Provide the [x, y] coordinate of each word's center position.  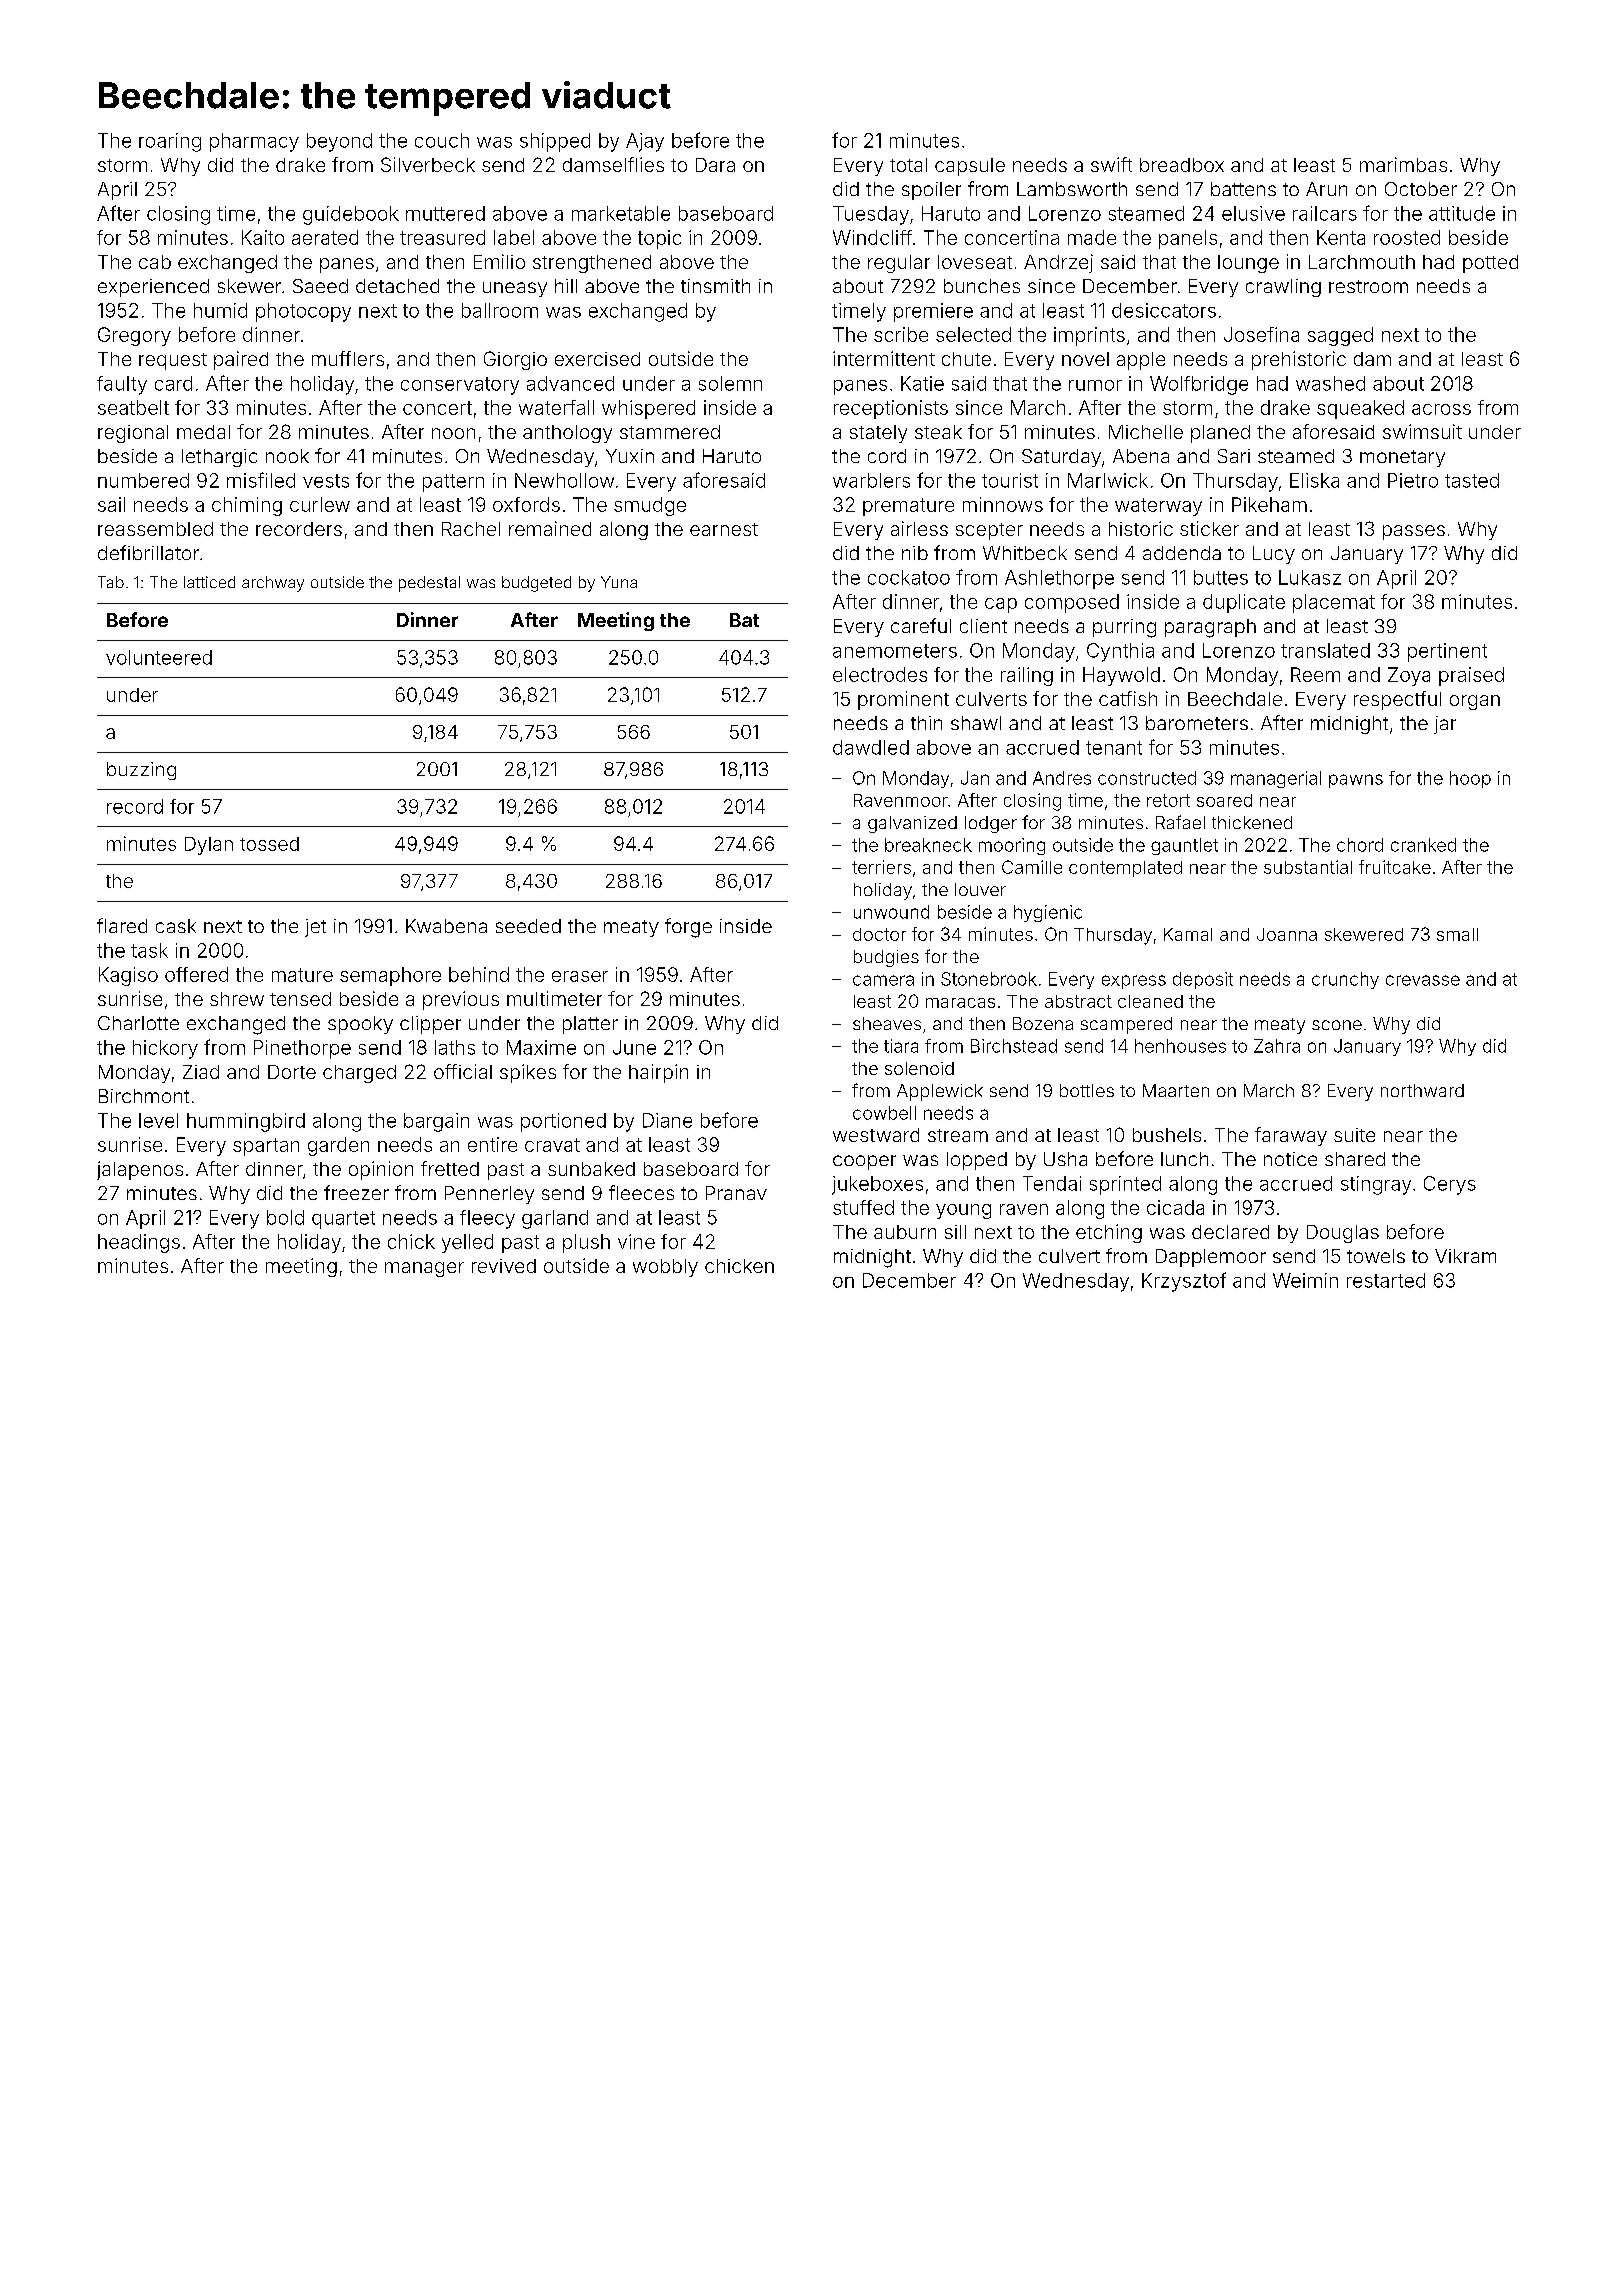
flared [122, 925]
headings [139, 1243]
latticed [209, 582]
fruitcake [1395, 867]
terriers [881, 867]
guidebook [351, 215]
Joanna [1287, 934]
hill [566, 286]
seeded [528, 926]
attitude [1462, 213]
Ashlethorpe [1059, 579]
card [173, 383]
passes [1414, 532]
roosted [1407, 237]
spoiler [931, 191]
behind [479, 974]
